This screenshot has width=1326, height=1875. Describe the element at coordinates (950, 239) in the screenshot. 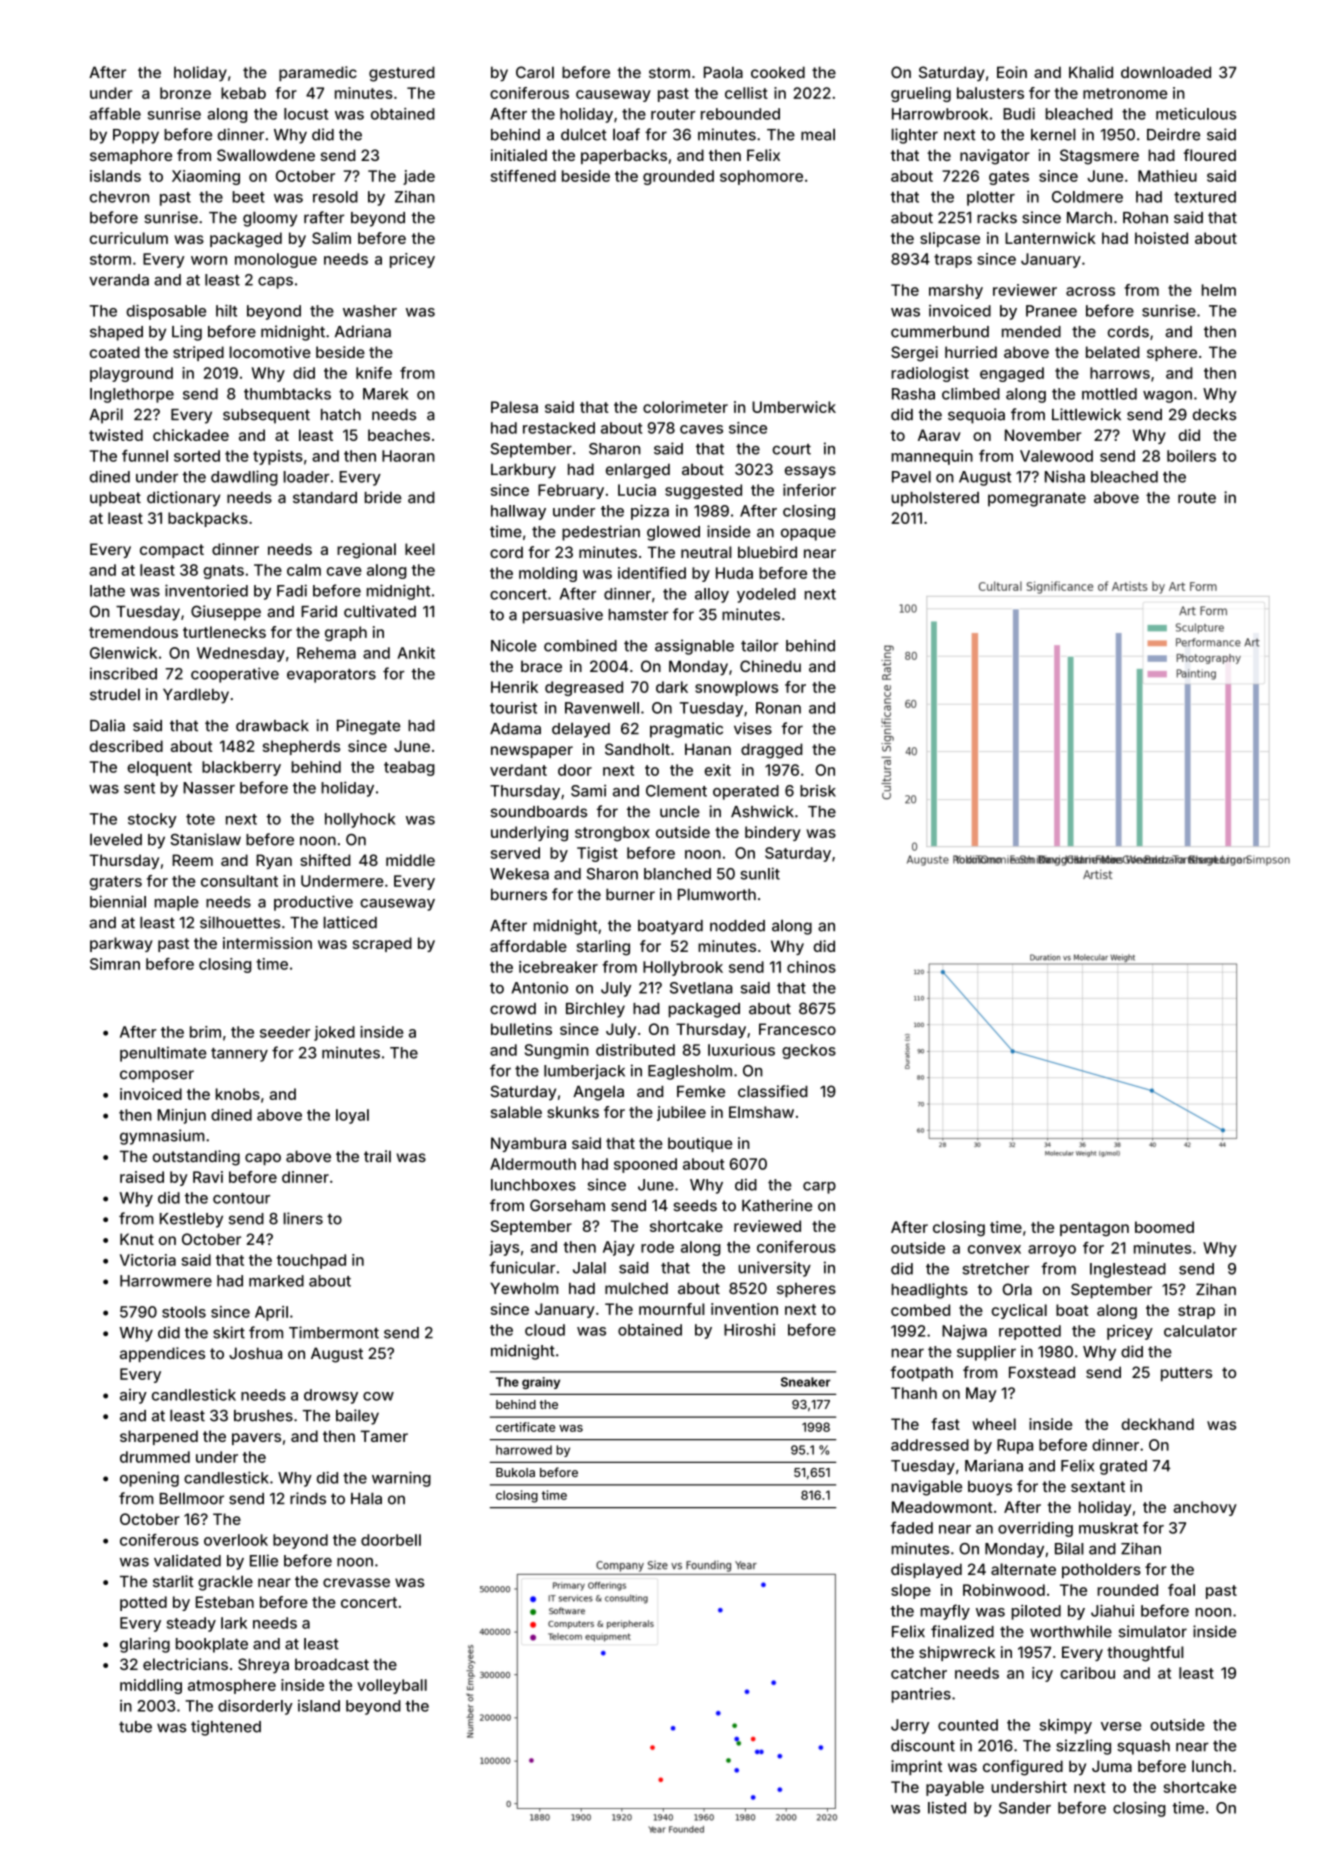

I see `slipcase` at that location.
